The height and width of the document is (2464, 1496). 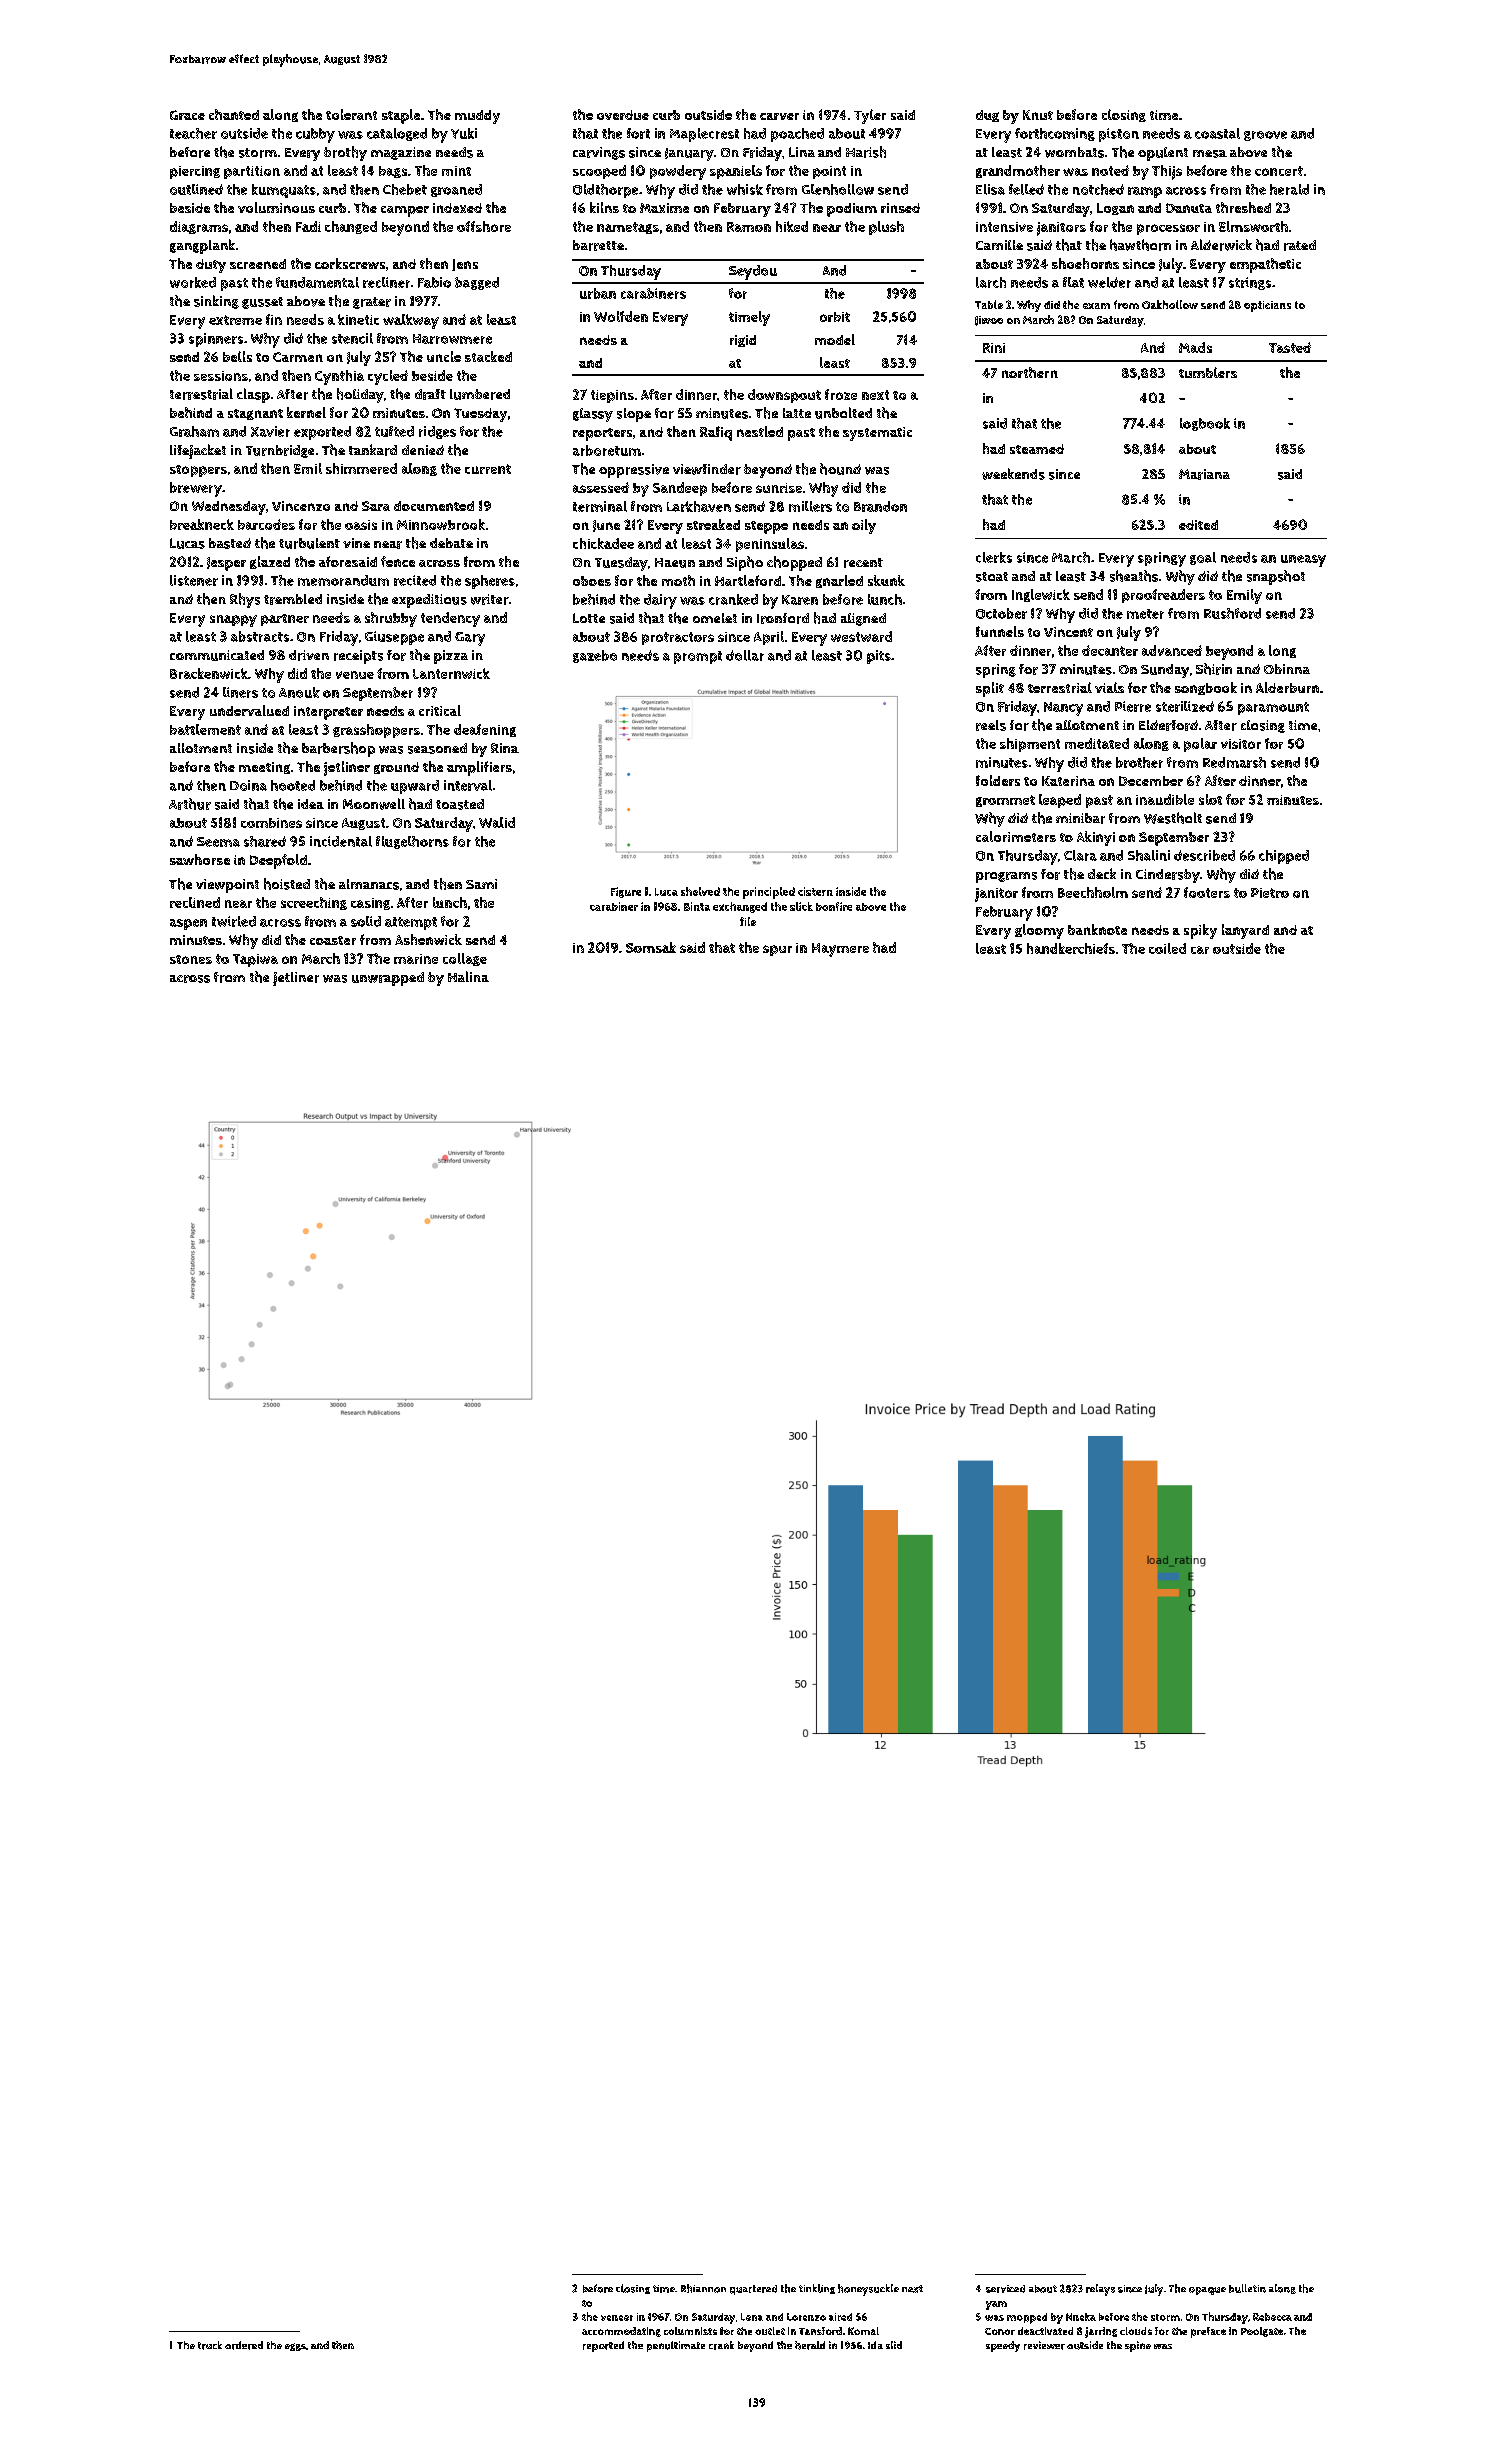 I want to click on Sipho, so click(x=745, y=563).
